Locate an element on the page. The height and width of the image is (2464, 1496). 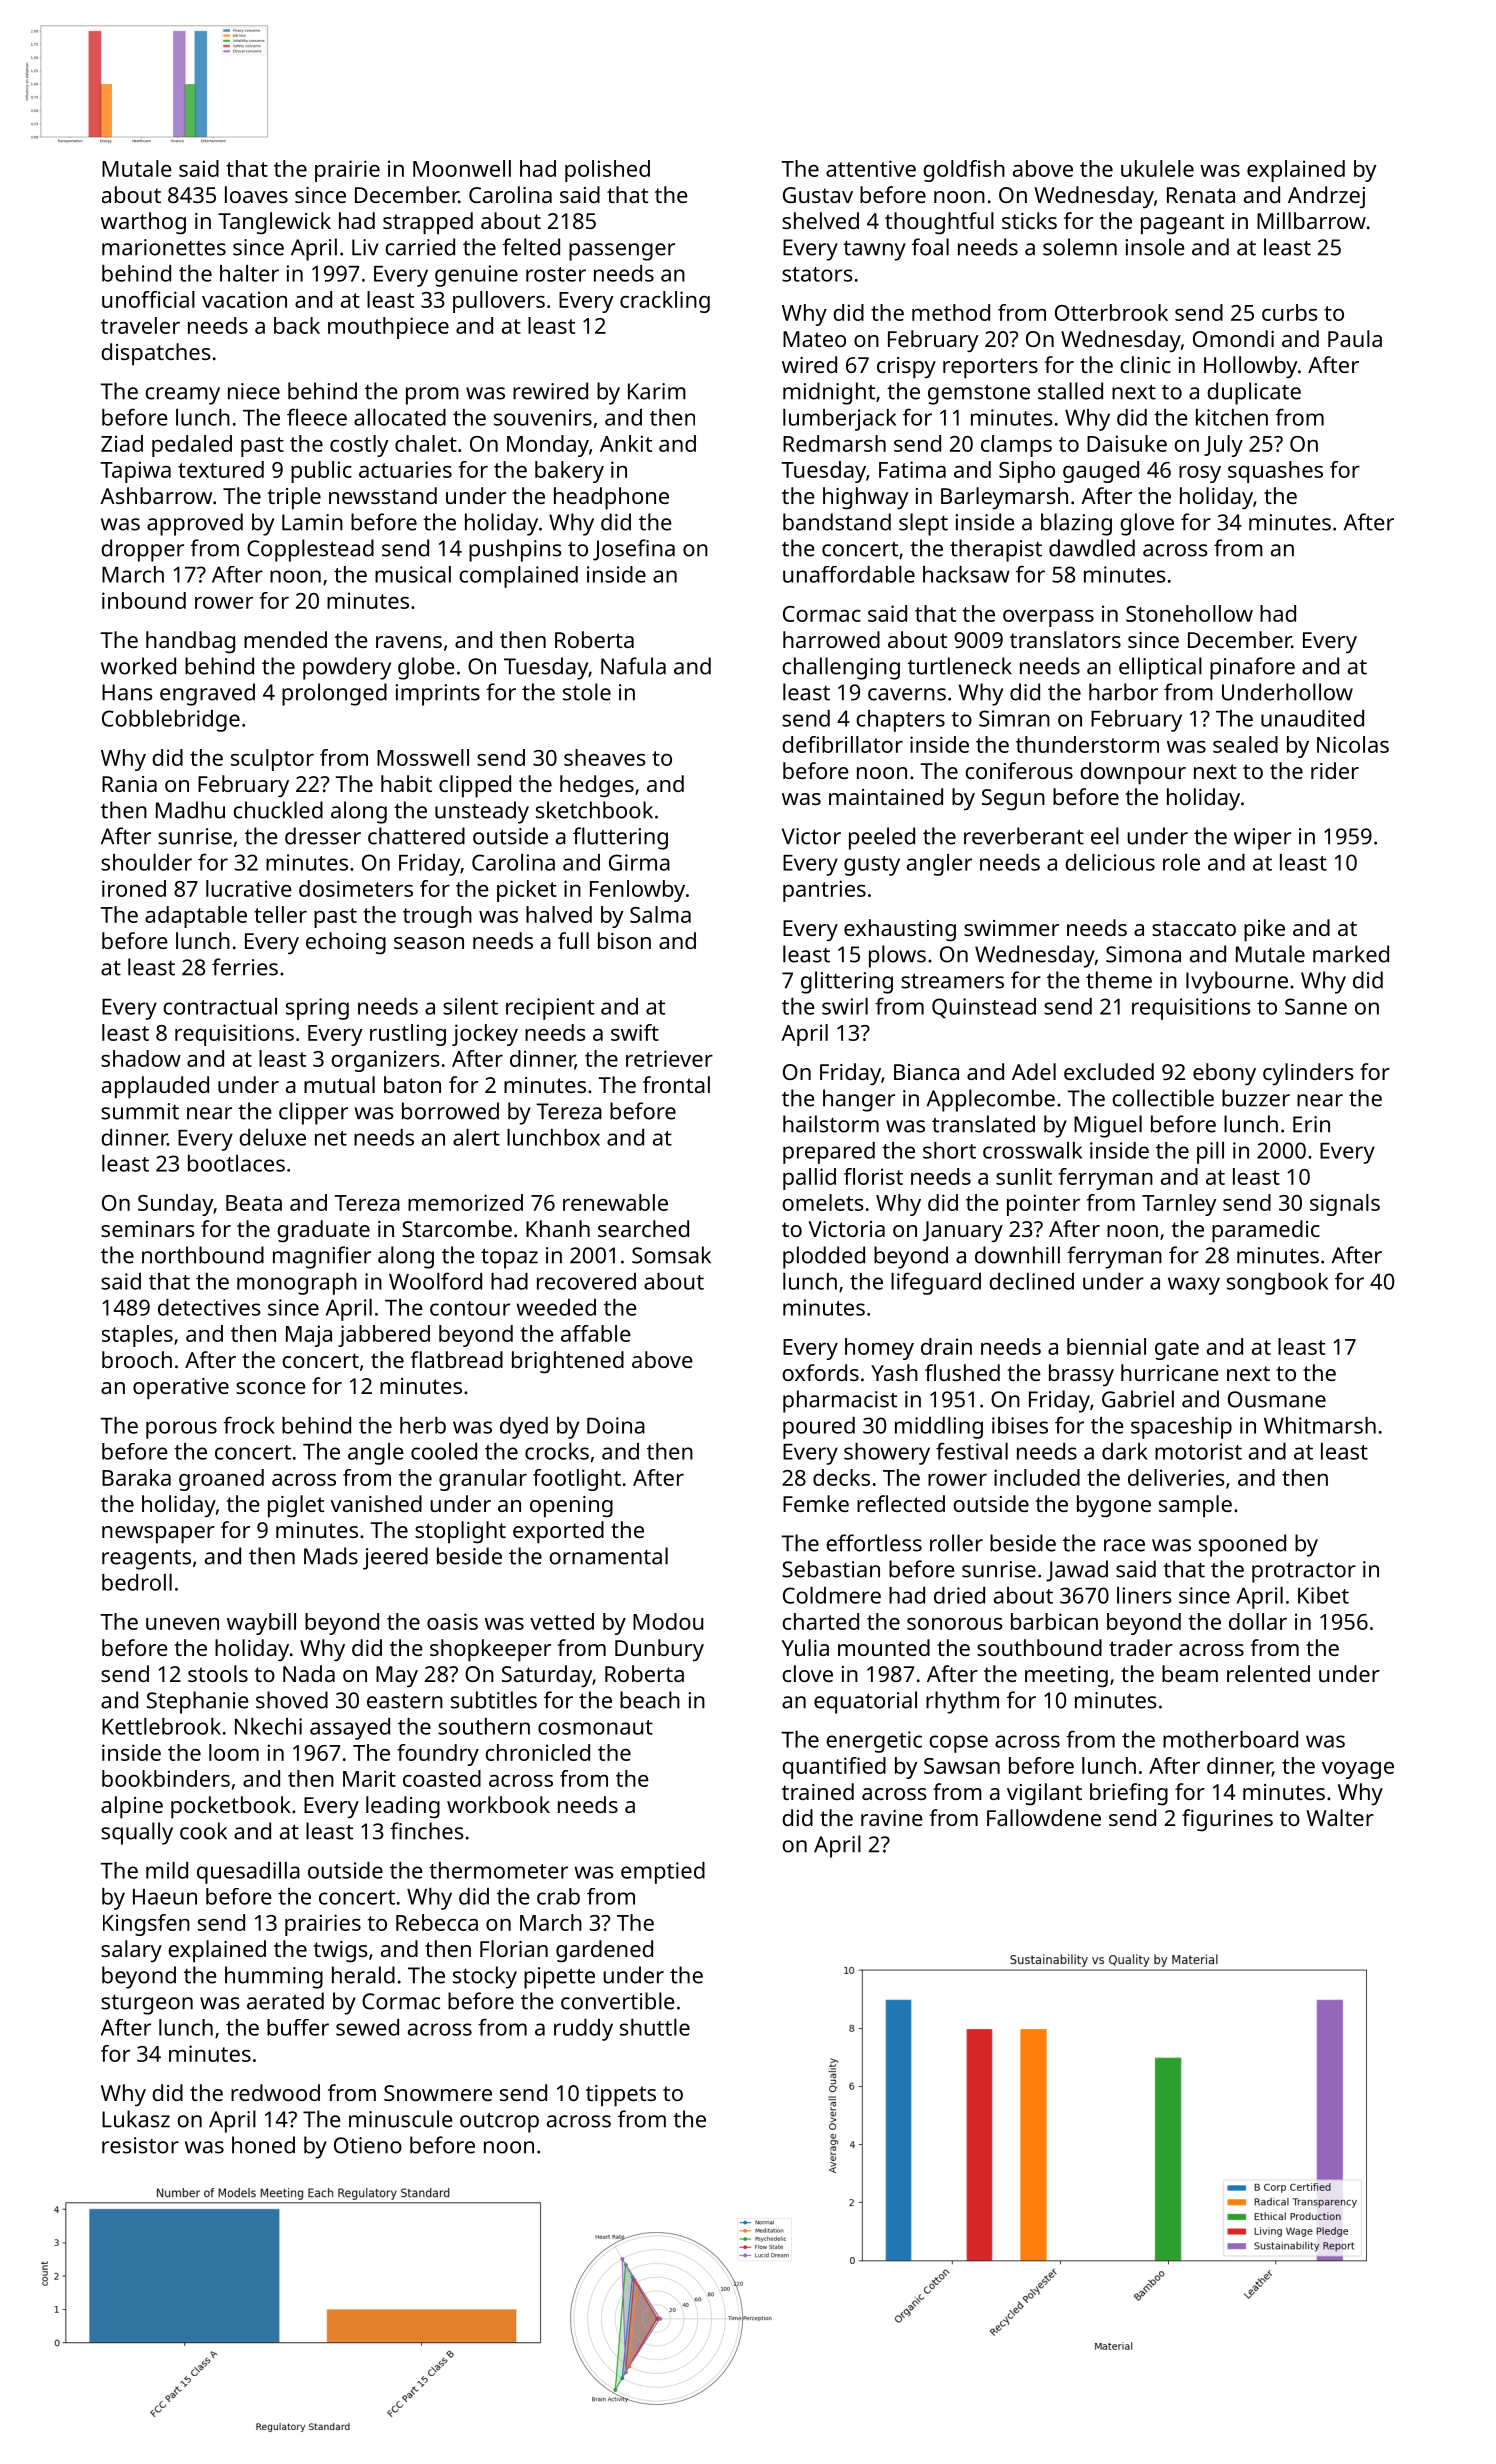
warthog is located at coordinates (143, 223).
